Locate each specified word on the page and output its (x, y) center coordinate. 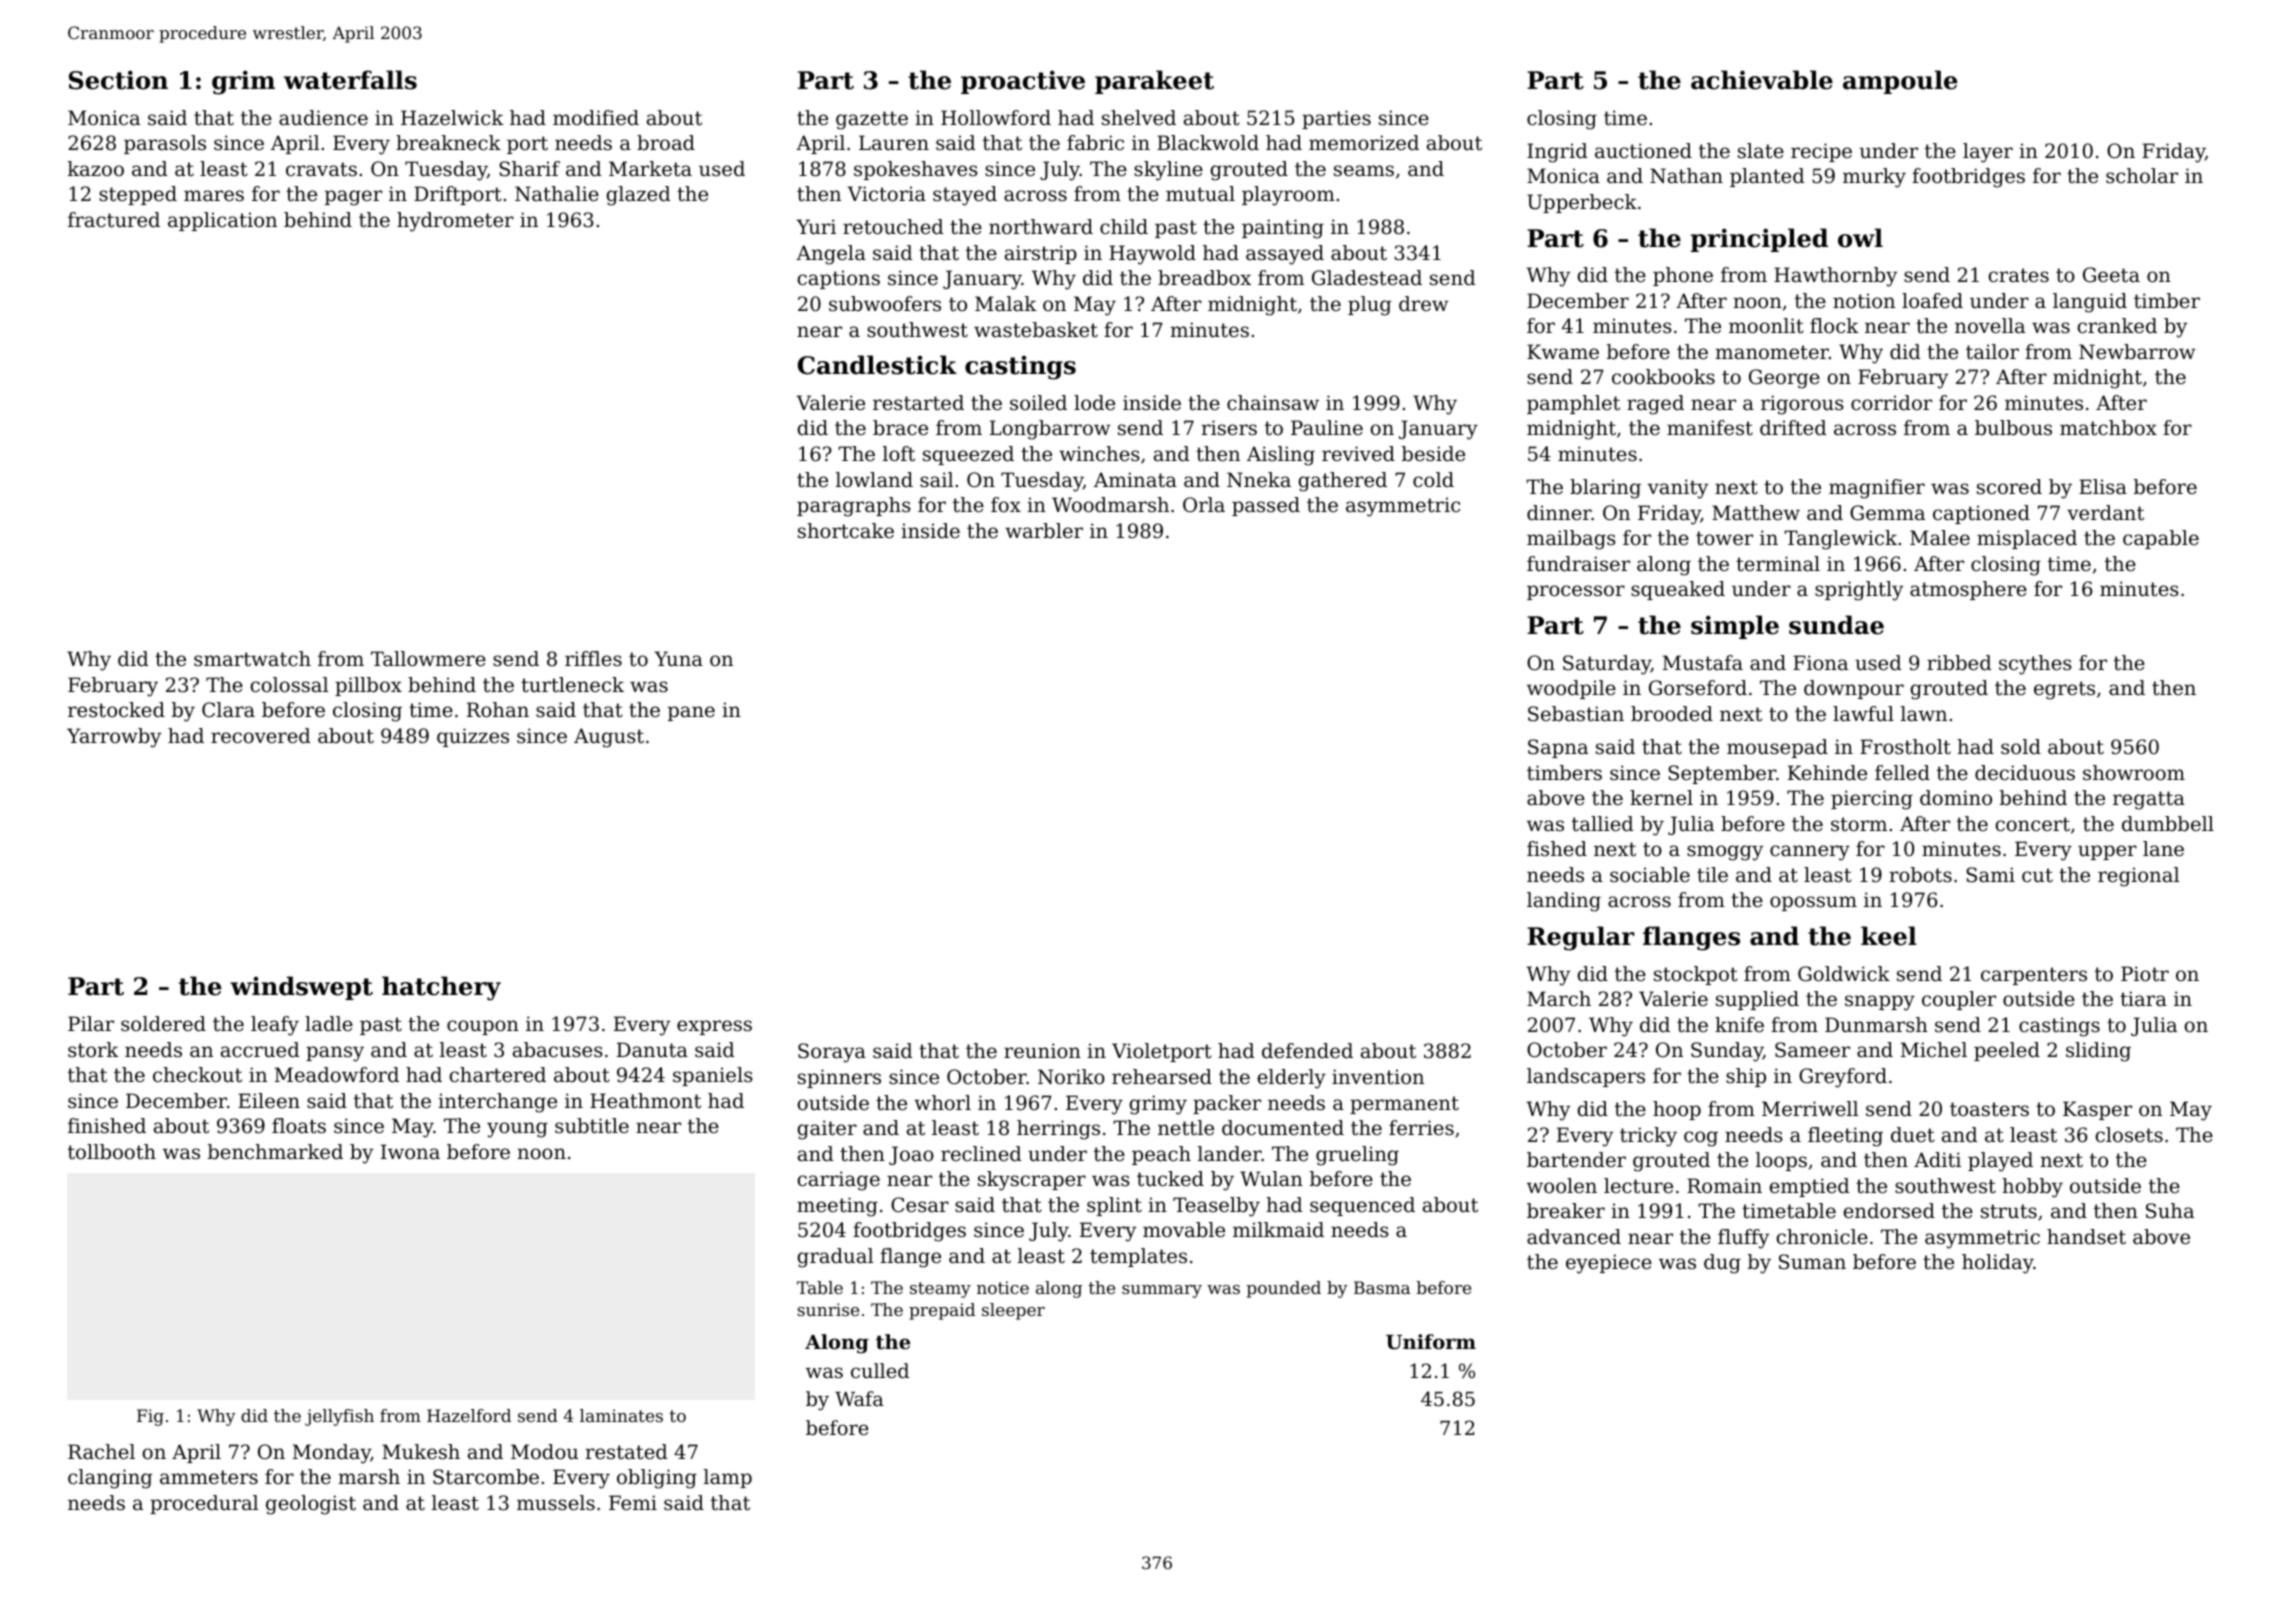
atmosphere (1968, 590)
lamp (728, 1478)
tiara (2143, 998)
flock (1834, 326)
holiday (1998, 1264)
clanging (110, 1479)
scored (2009, 487)
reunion (1042, 1051)
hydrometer (455, 222)
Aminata (1135, 480)
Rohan (498, 710)
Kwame (1563, 351)
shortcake (846, 531)
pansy (335, 1054)
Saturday (1607, 665)
